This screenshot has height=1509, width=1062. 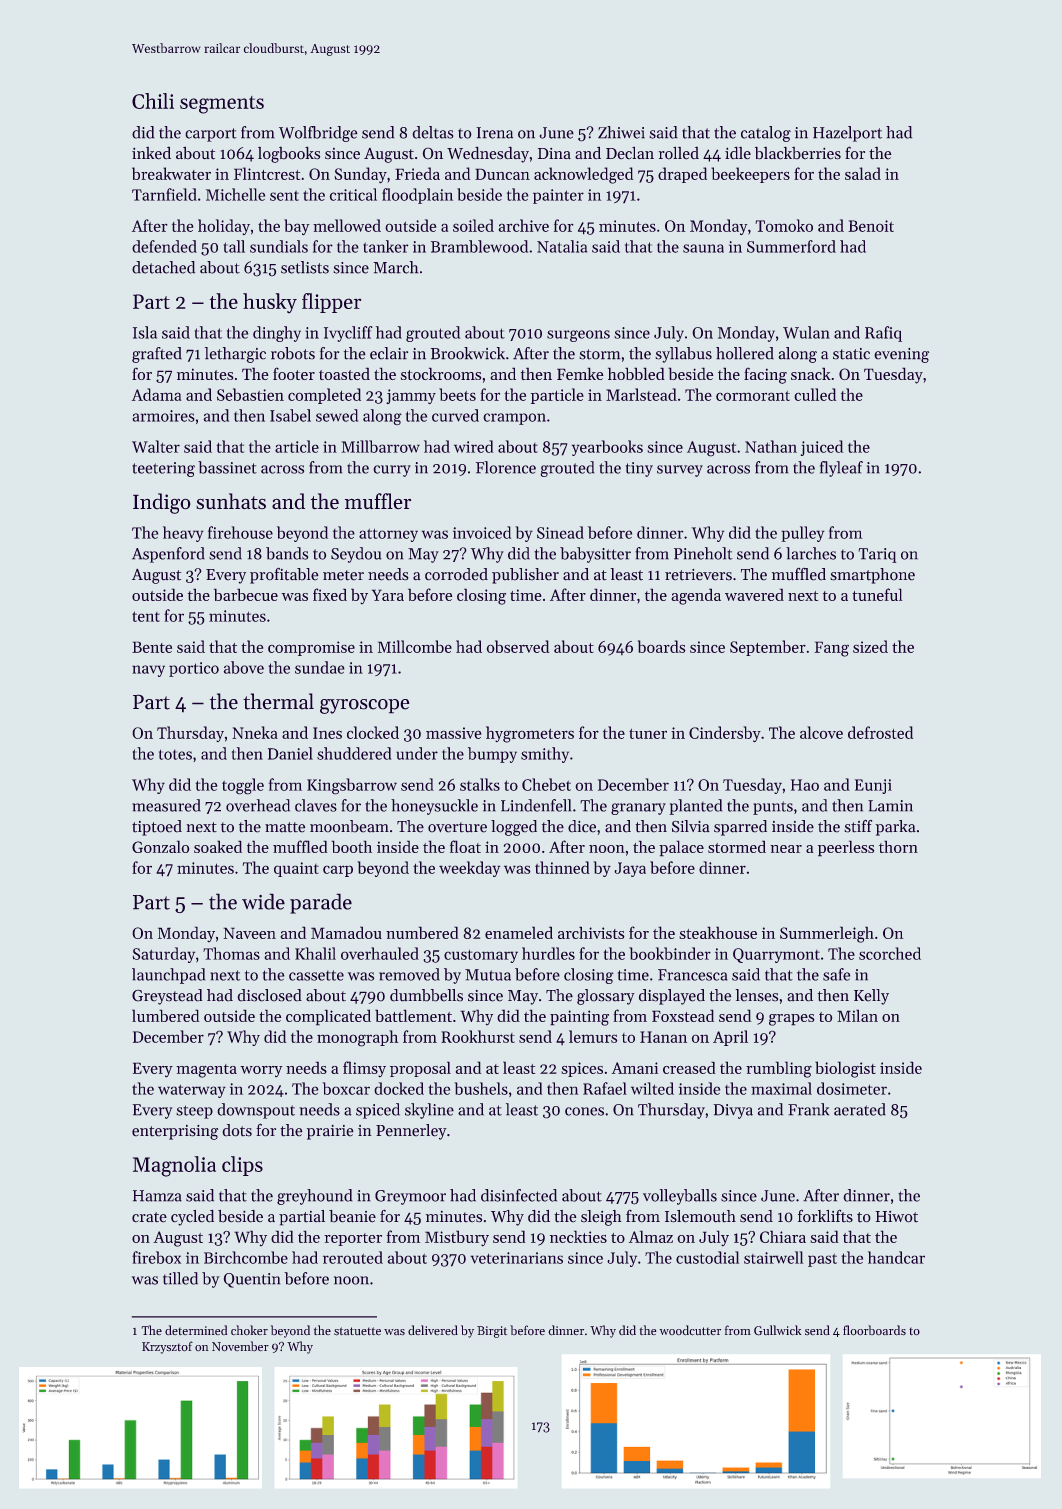 What do you see at coordinates (481, 1088) in the screenshot?
I see `bushels` at bounding box center [481, 1088].
